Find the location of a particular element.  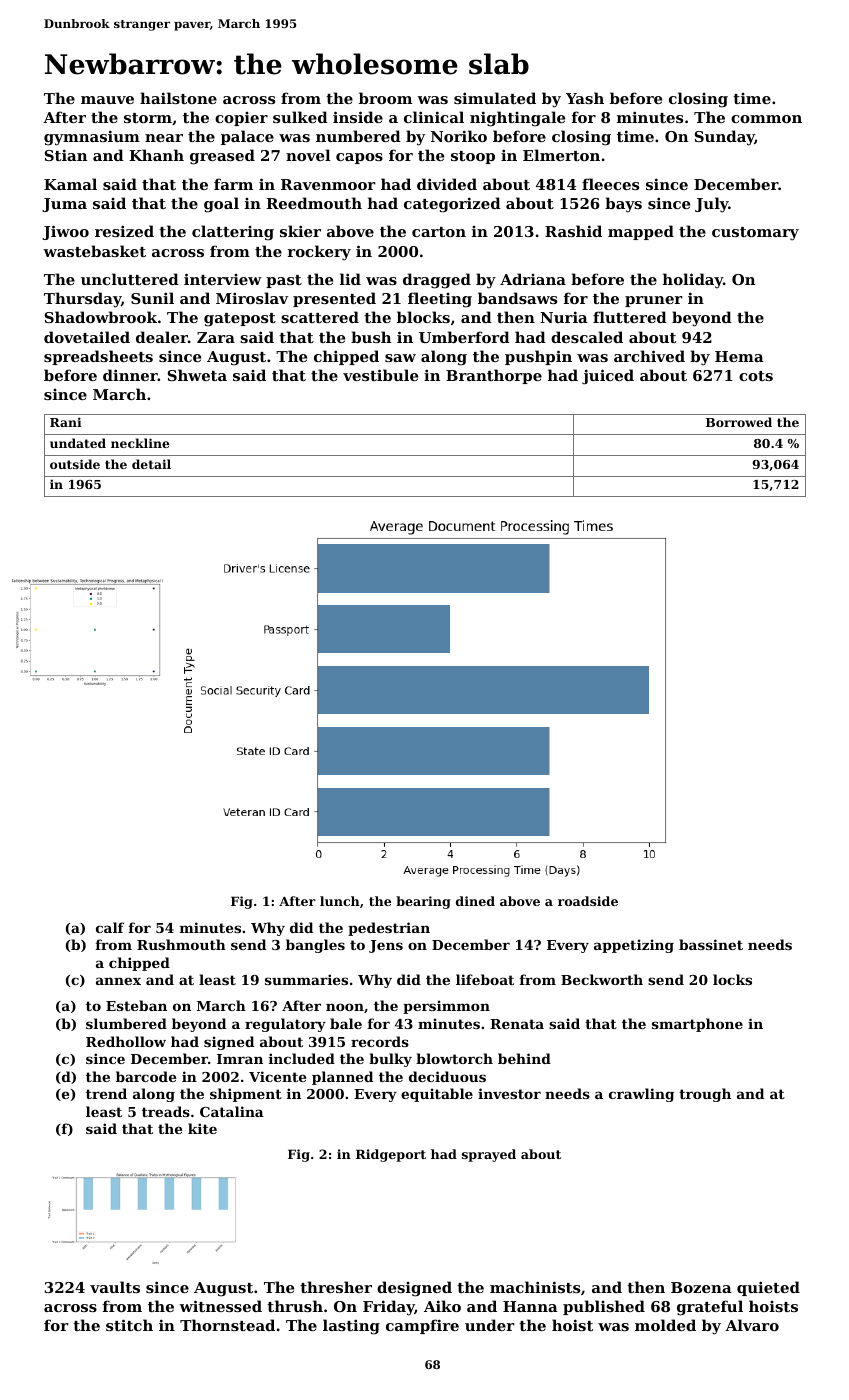

under is located at coordinates (490, 1325).
